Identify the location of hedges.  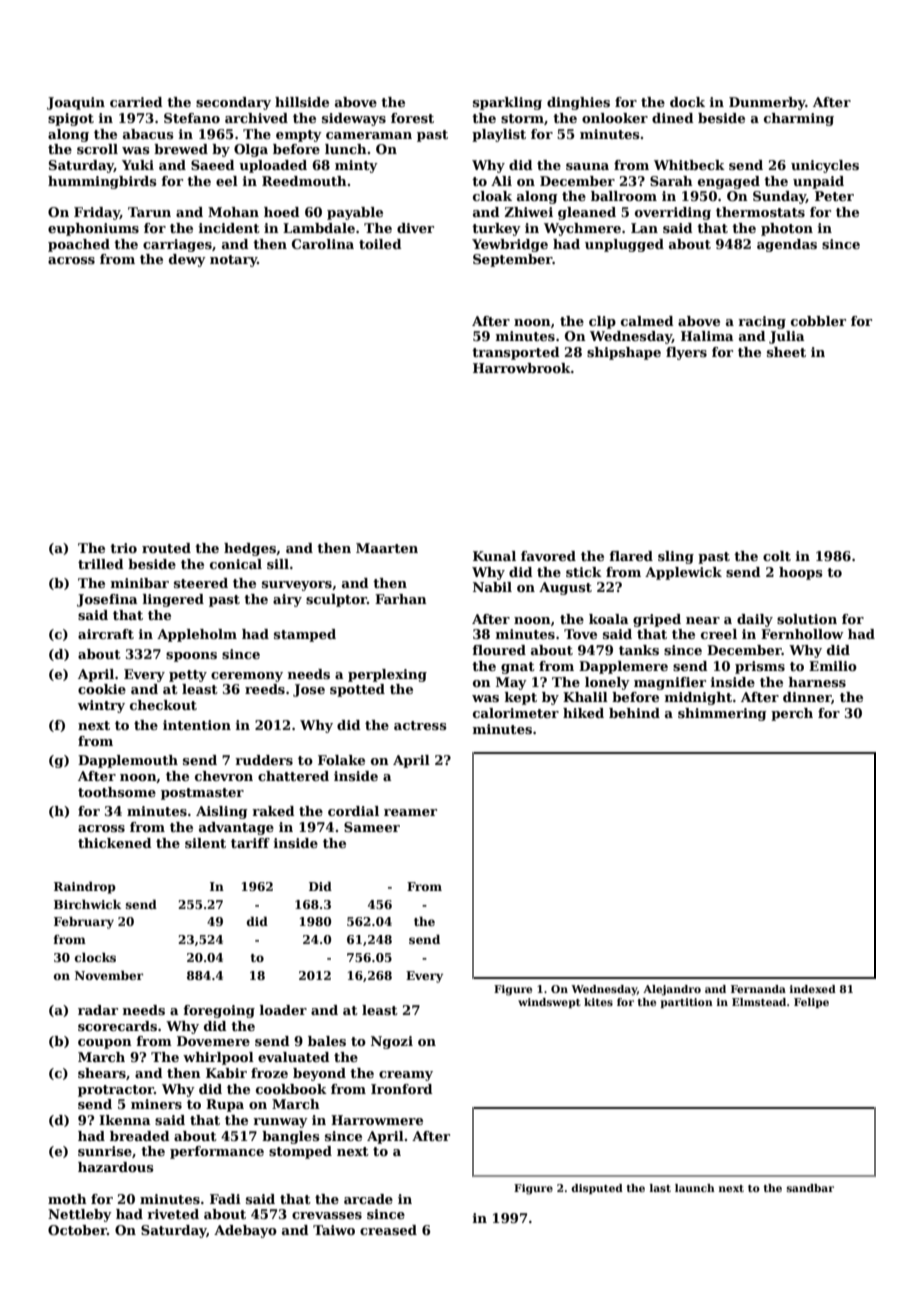
(250, 549).
